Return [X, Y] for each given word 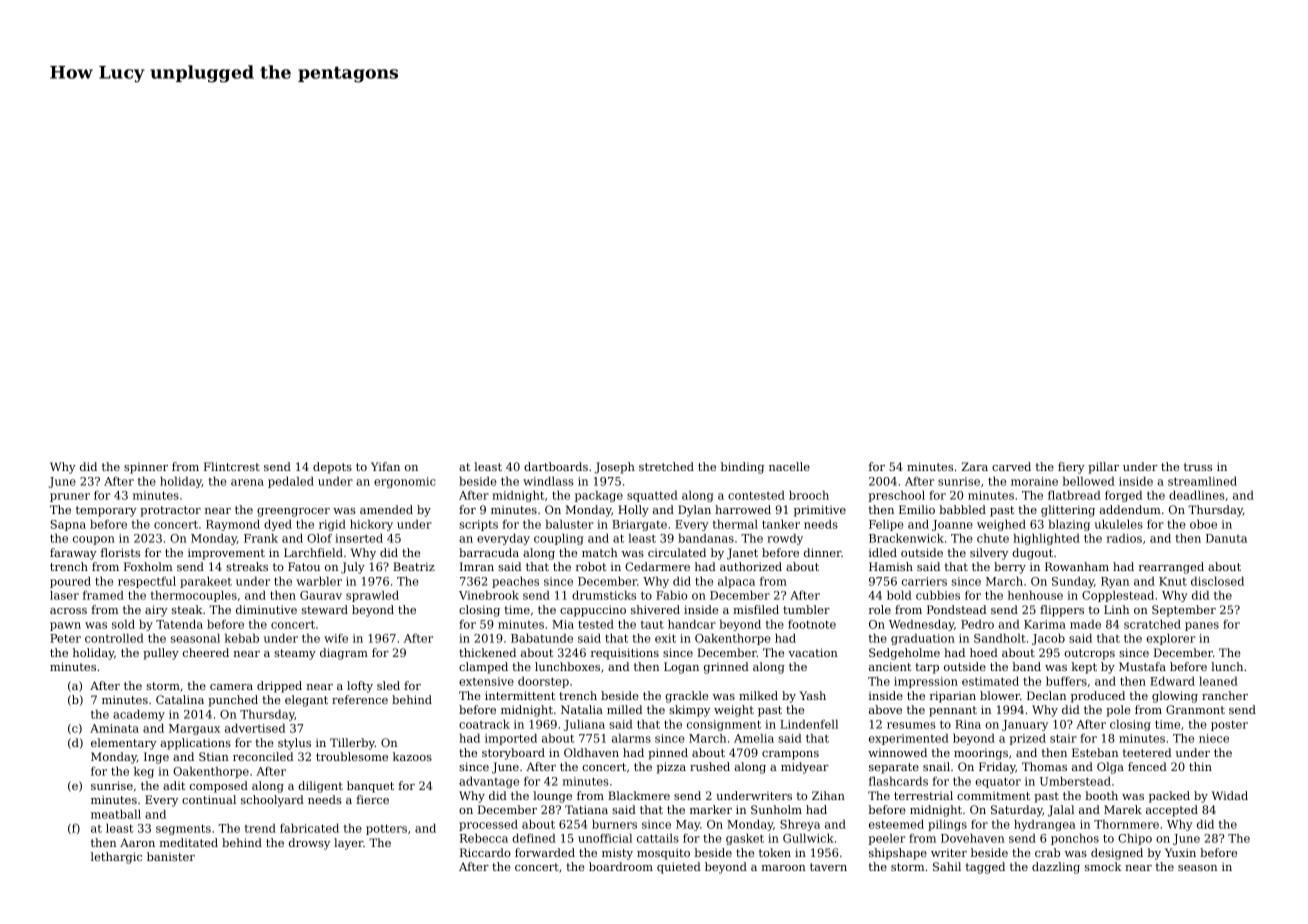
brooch [809, 495]
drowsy [309, 844]
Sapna [68, 525]
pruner [70, 497]
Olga [1110, 768]
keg [144, 772]
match [600, 552]
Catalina [180, 699]
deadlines [1197, 495]
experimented [909, 739]
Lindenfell [809, 724]
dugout [1032, 554]
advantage [489, 782]
